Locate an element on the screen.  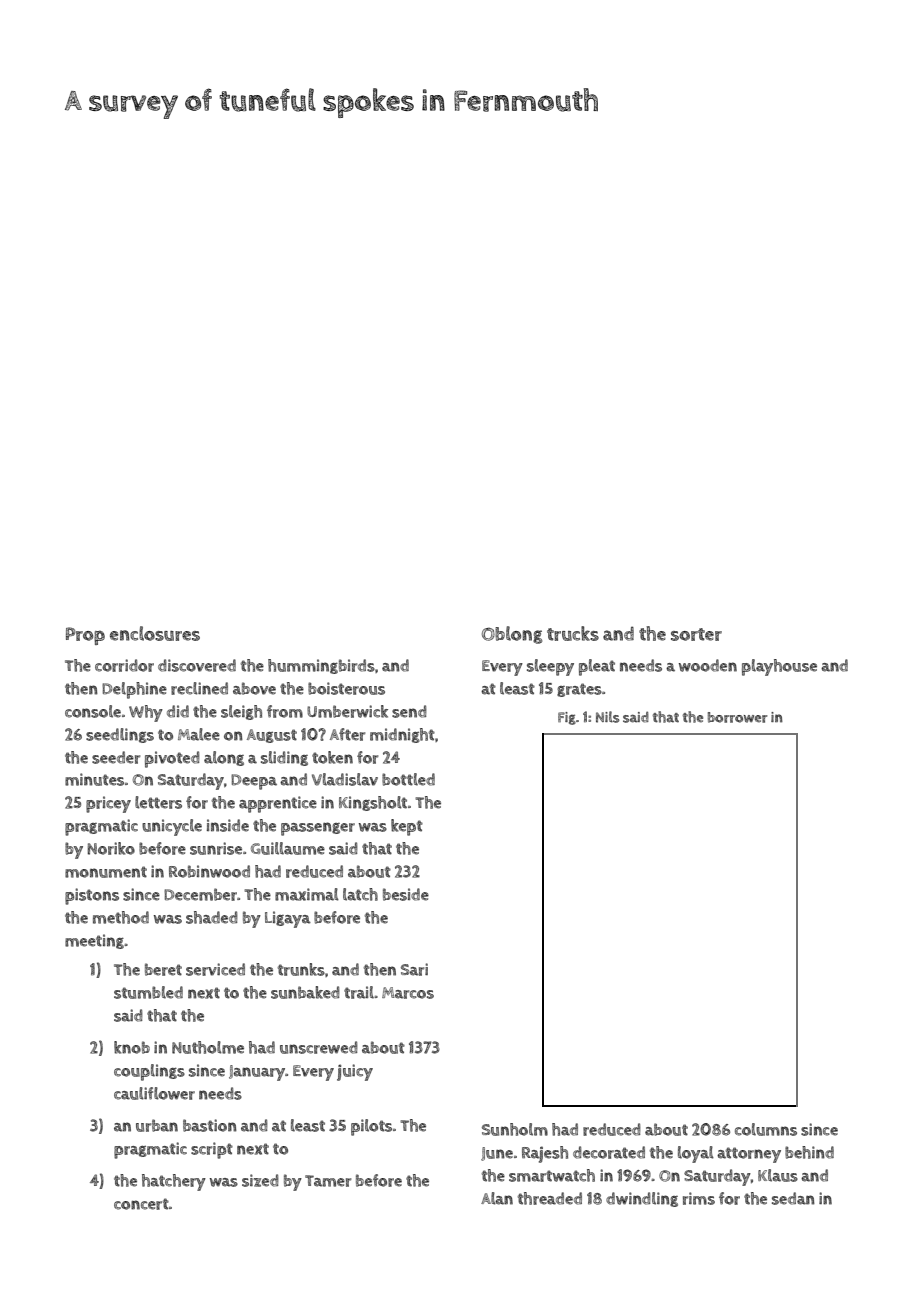
sorter is located at coordinates (696, 634).
